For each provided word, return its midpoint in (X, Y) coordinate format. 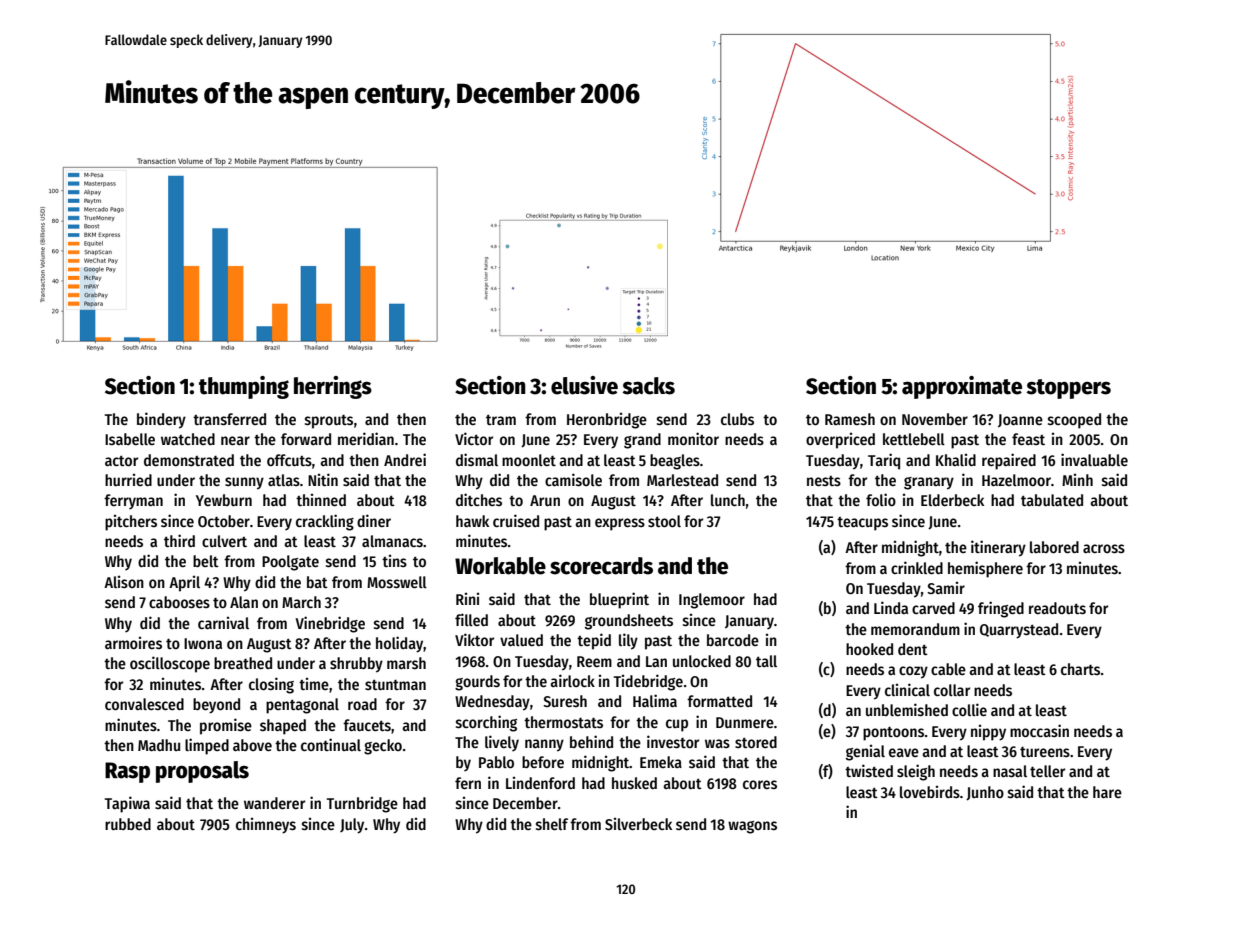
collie (969, 709)
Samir (946, 587)
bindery (161, 420)
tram (501, 419)
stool (664, 521)
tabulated (1052, 500)
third (179, 540)
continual (331, 744)
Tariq (884, 461)
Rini (467, 598)
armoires (133, 642)
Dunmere (745, 722)
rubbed (128, 824)
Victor (474, 438)
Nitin (323, 479)
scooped (1074, 421)
